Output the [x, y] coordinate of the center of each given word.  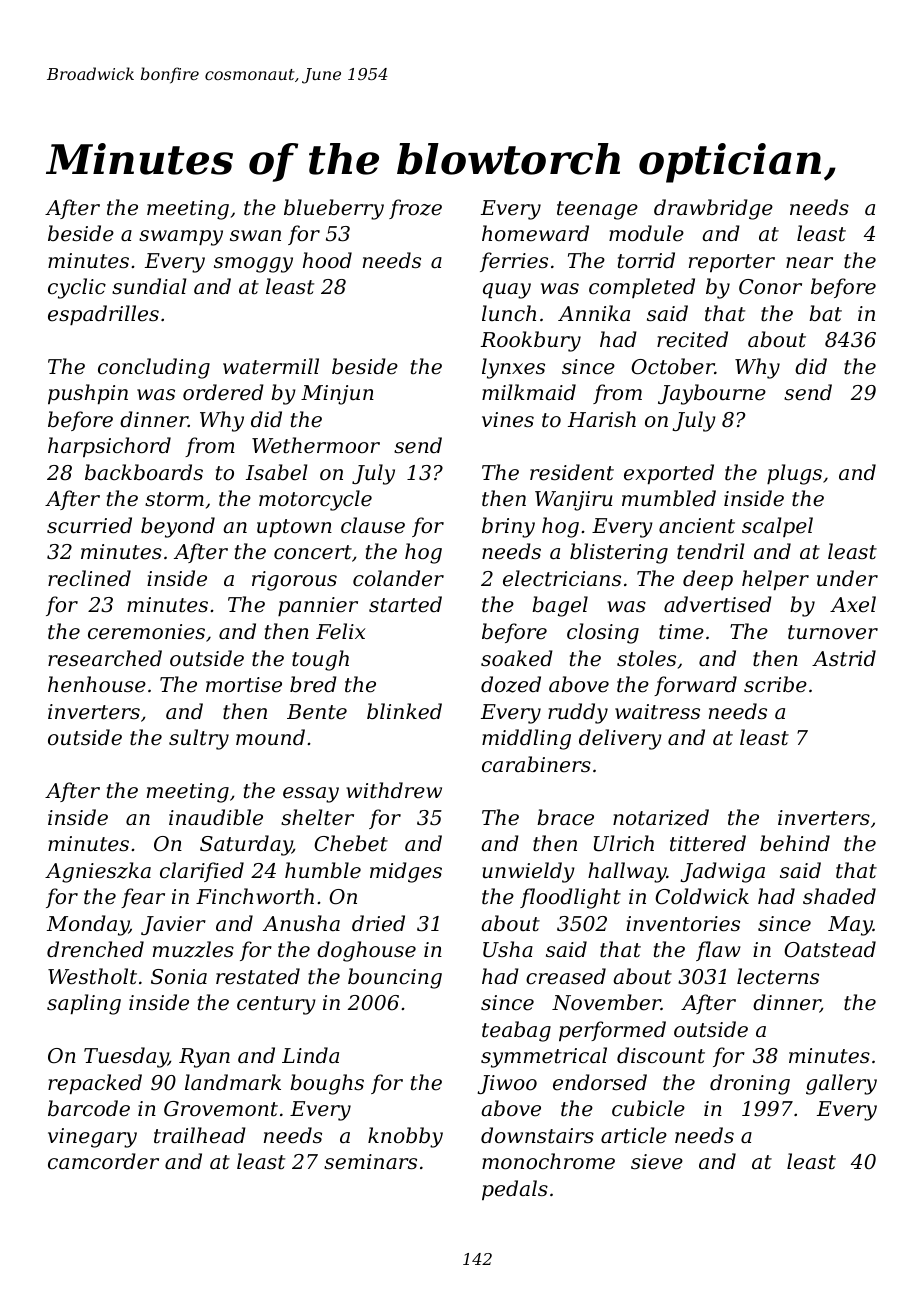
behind [795, 843]
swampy [181, 238]
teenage [597, 210]
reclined [89, 578]
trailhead [200, 1135]
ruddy [578, 713]
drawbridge [713, 209]
